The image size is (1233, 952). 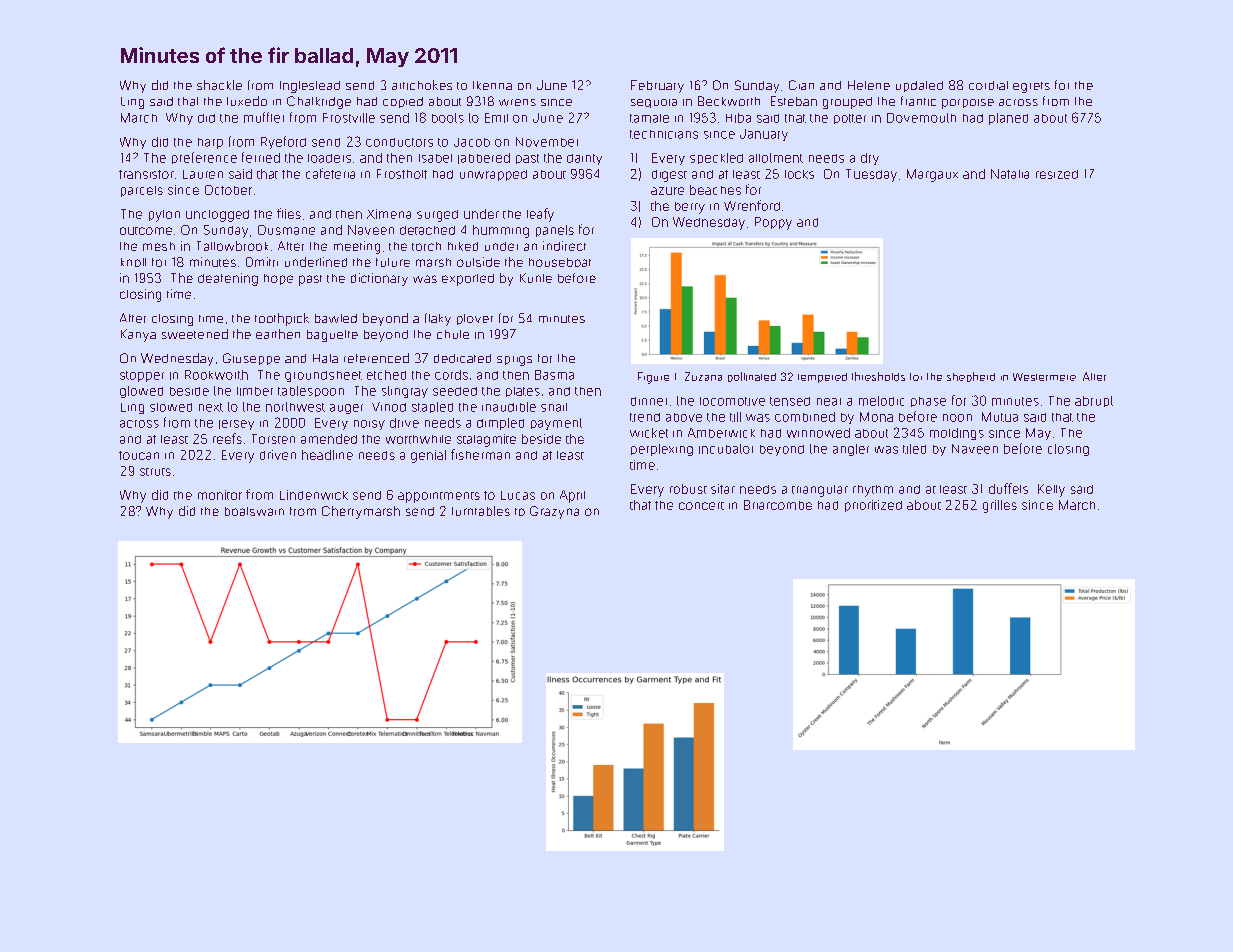 I want to click on Frostville, so click(x=349, y=118).
